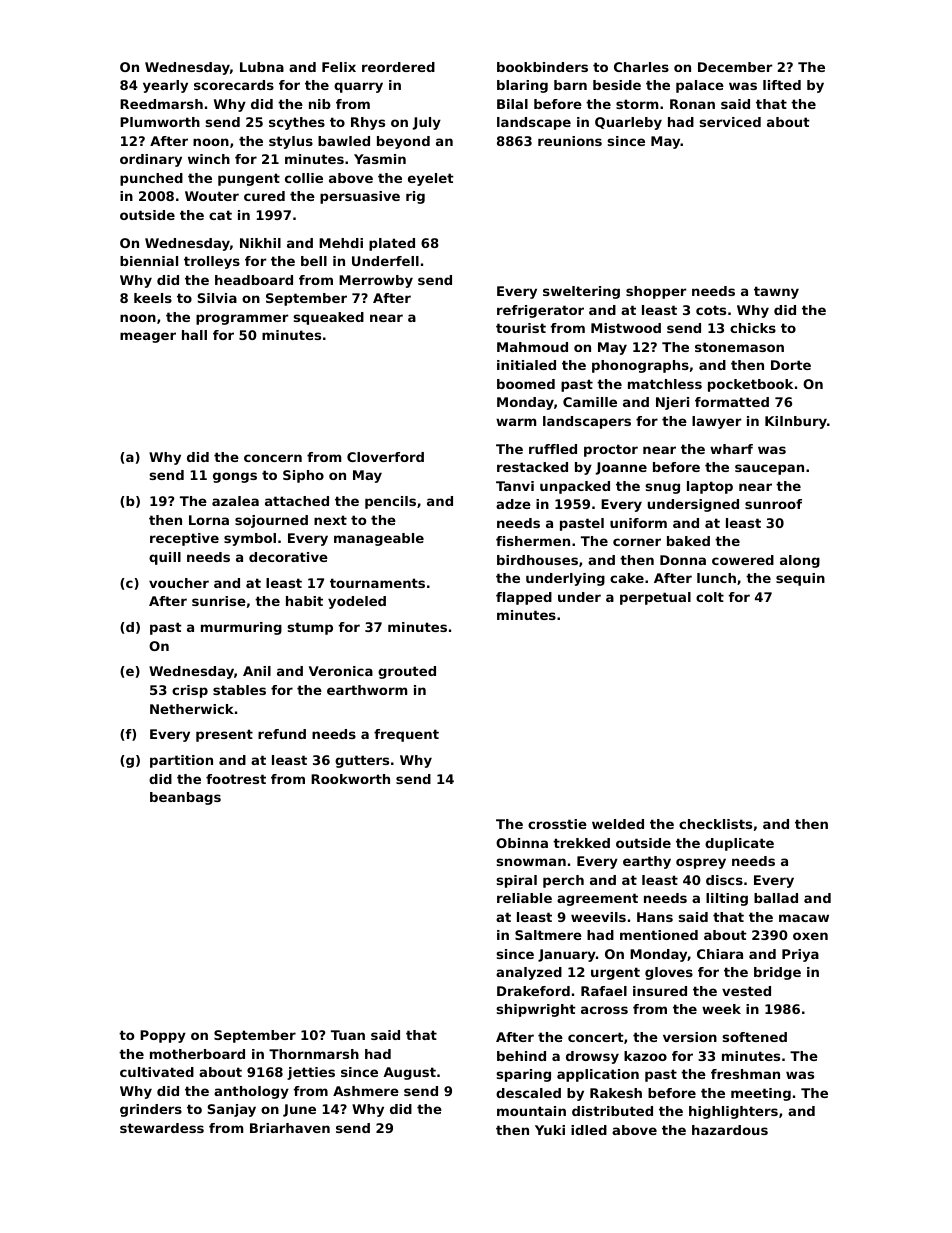 The height and width of the document is (1233, 952). What do you see at coordinates (398, 67) in the document?
I see `reordered` at bounding box center [398, 67].
